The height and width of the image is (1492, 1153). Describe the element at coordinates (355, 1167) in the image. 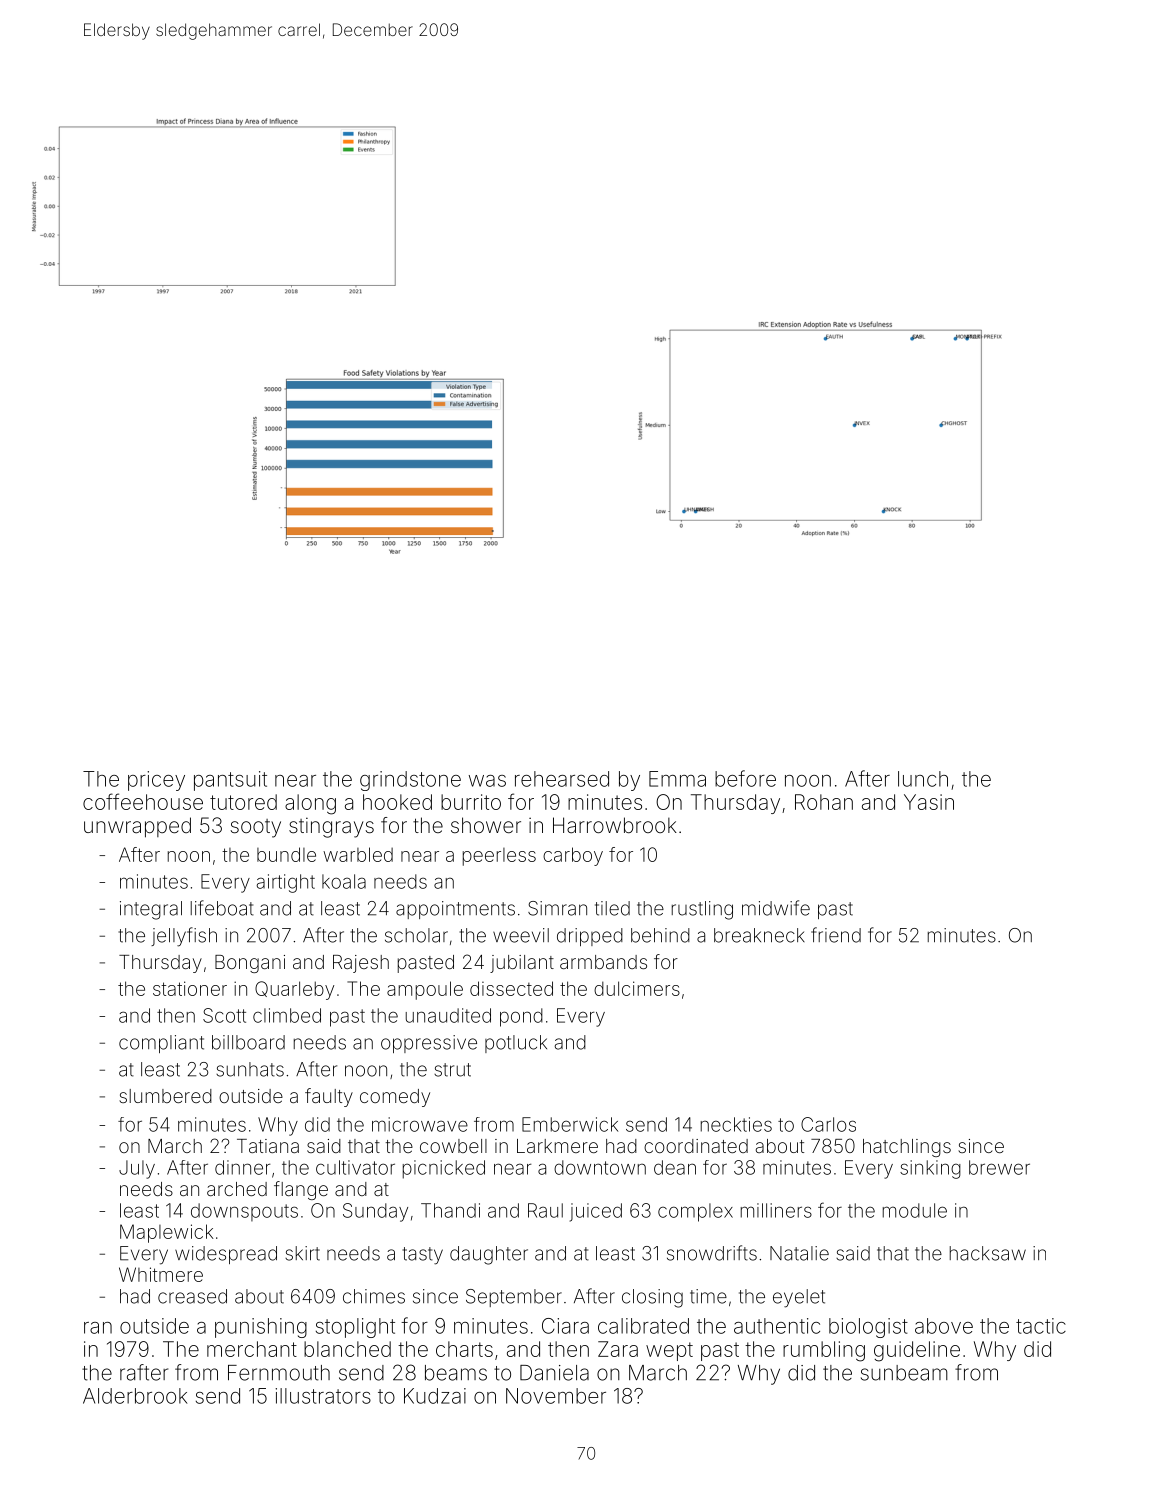

I see `cultivator` at that location.
